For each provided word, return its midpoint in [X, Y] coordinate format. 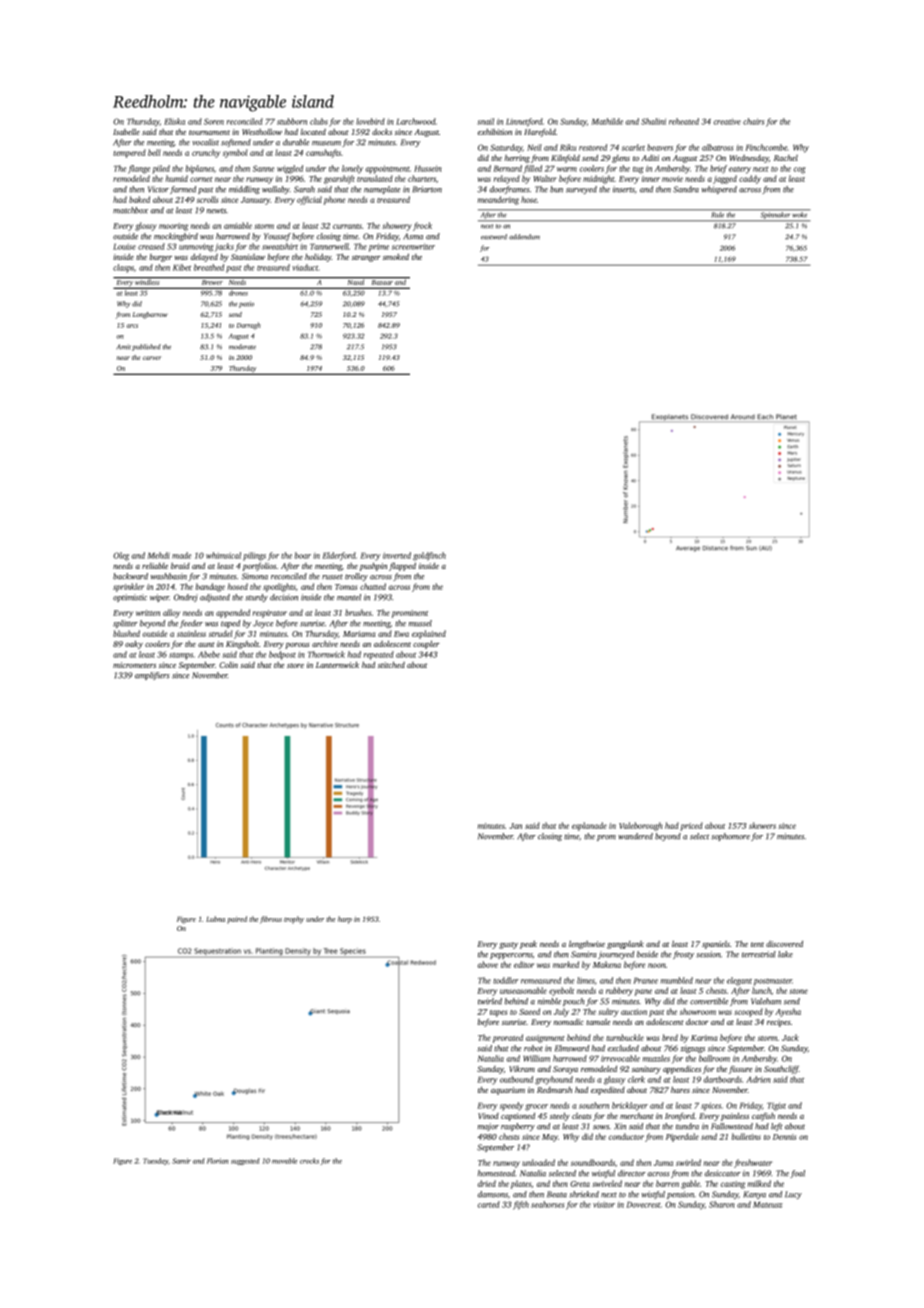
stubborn [292, 121]
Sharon [722, 1204]
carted [489, 1204]
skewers [762, 825]
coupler [426, 645]
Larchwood [416, 121]
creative [727, 121]
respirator [270, 614]
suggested [245, 1161]
